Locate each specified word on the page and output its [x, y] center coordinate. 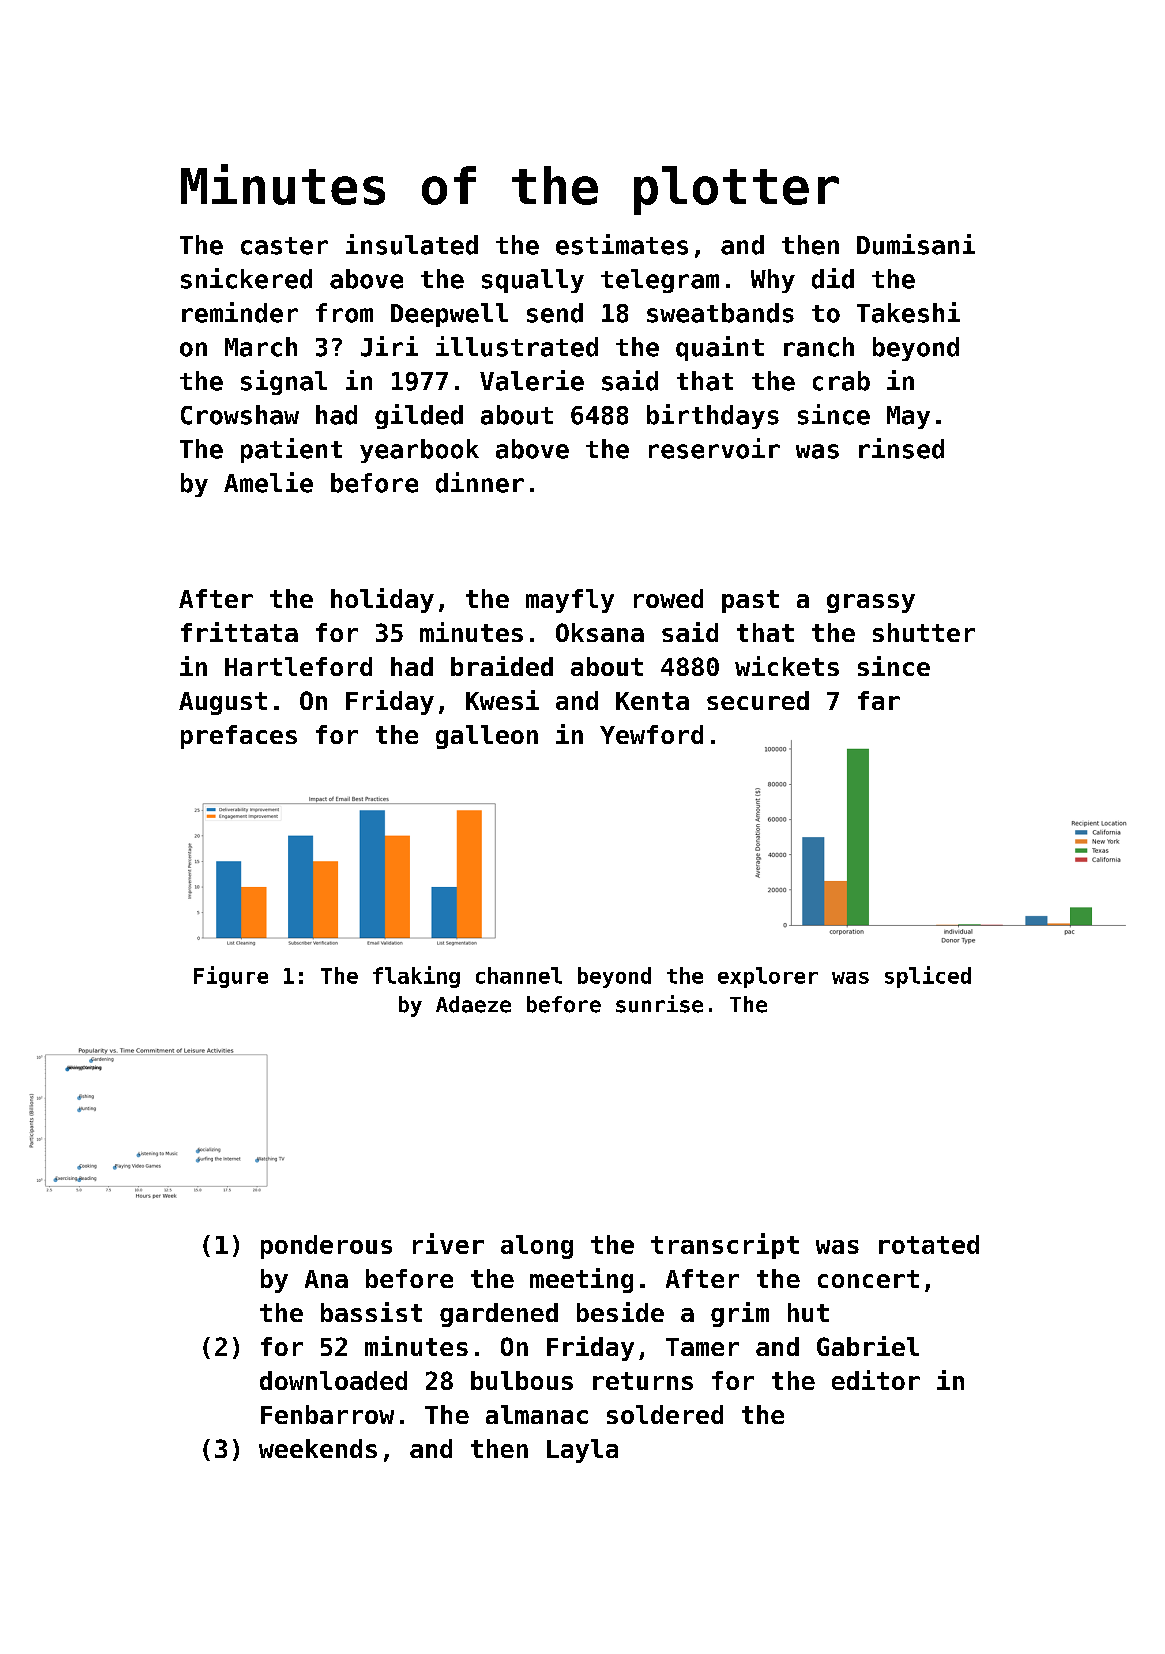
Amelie [268, 482]
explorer [768, 977]
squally [533, 281]
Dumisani [916, 244]
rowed [668, 598]
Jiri [389, 346]
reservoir [714, 448]
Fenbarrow [327, 1414]
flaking [416, 977]
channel [519, 975]
